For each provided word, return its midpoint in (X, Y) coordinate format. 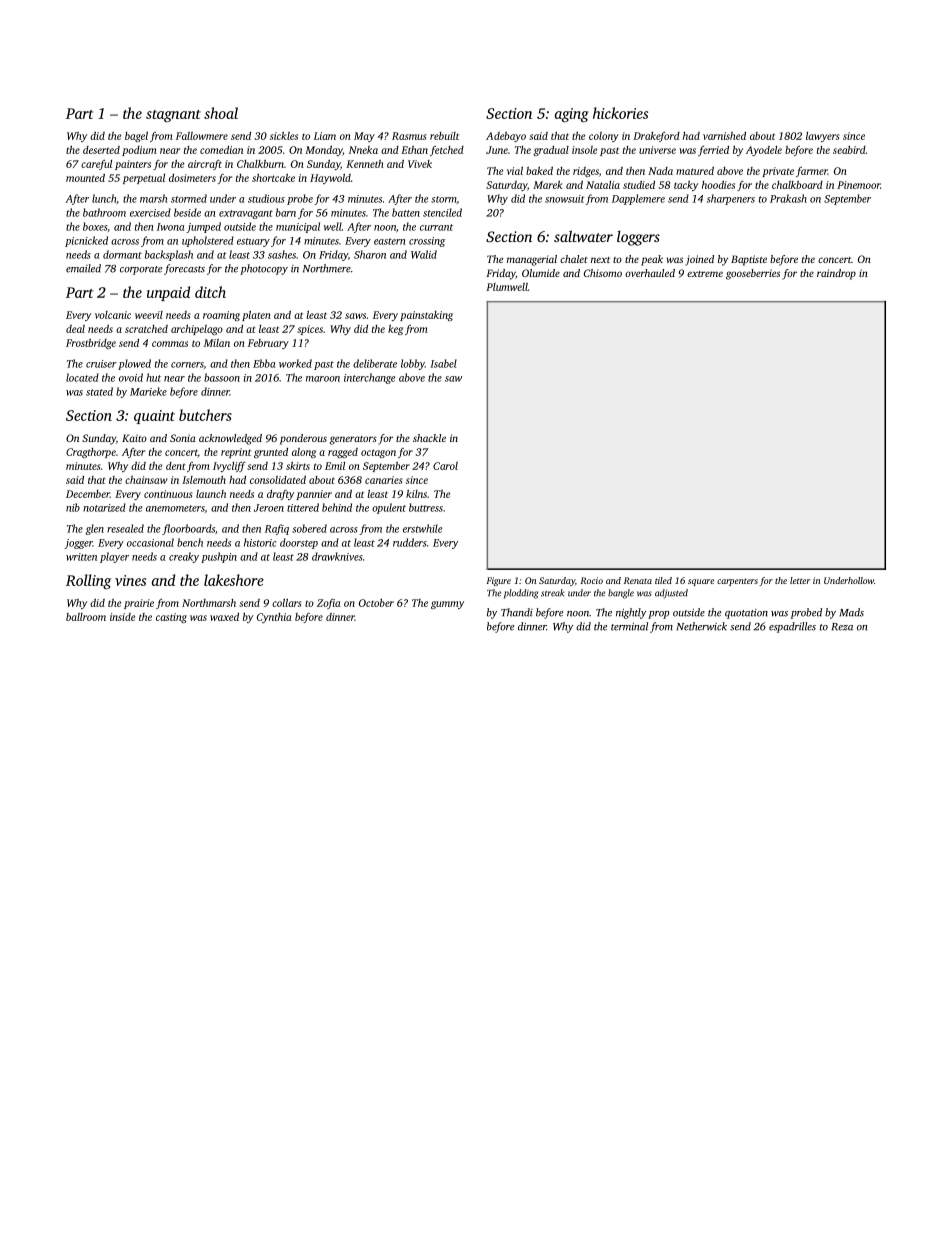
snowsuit (565, 199)
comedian (221, 150)
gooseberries (753, 274)
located (82, 377)
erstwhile (422, 528)
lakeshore (234, 580)
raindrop (836, 274)
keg (395, 330)
